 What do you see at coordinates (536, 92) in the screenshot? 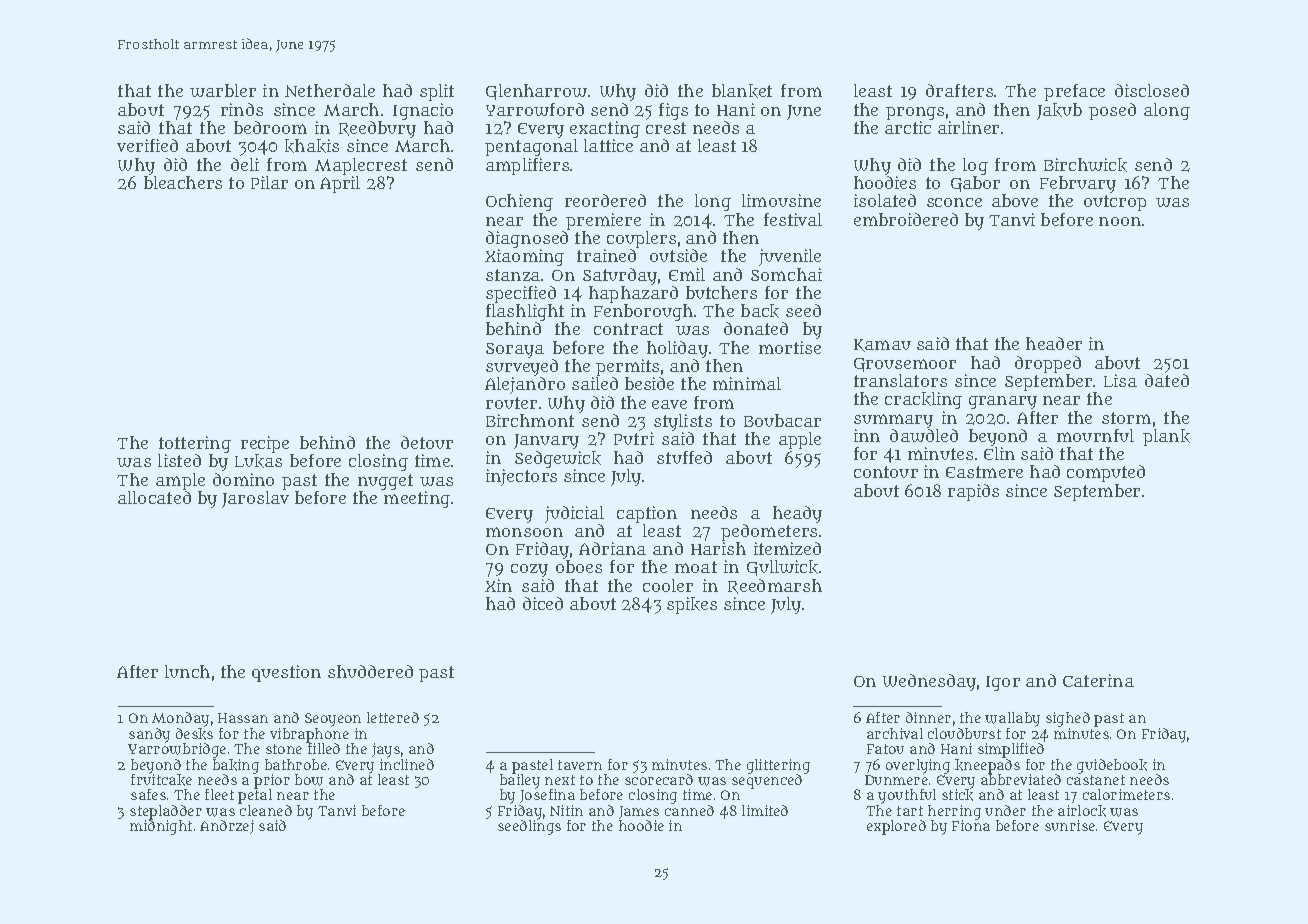
I see `Glenharrow` at bounding box center [536, 92].
